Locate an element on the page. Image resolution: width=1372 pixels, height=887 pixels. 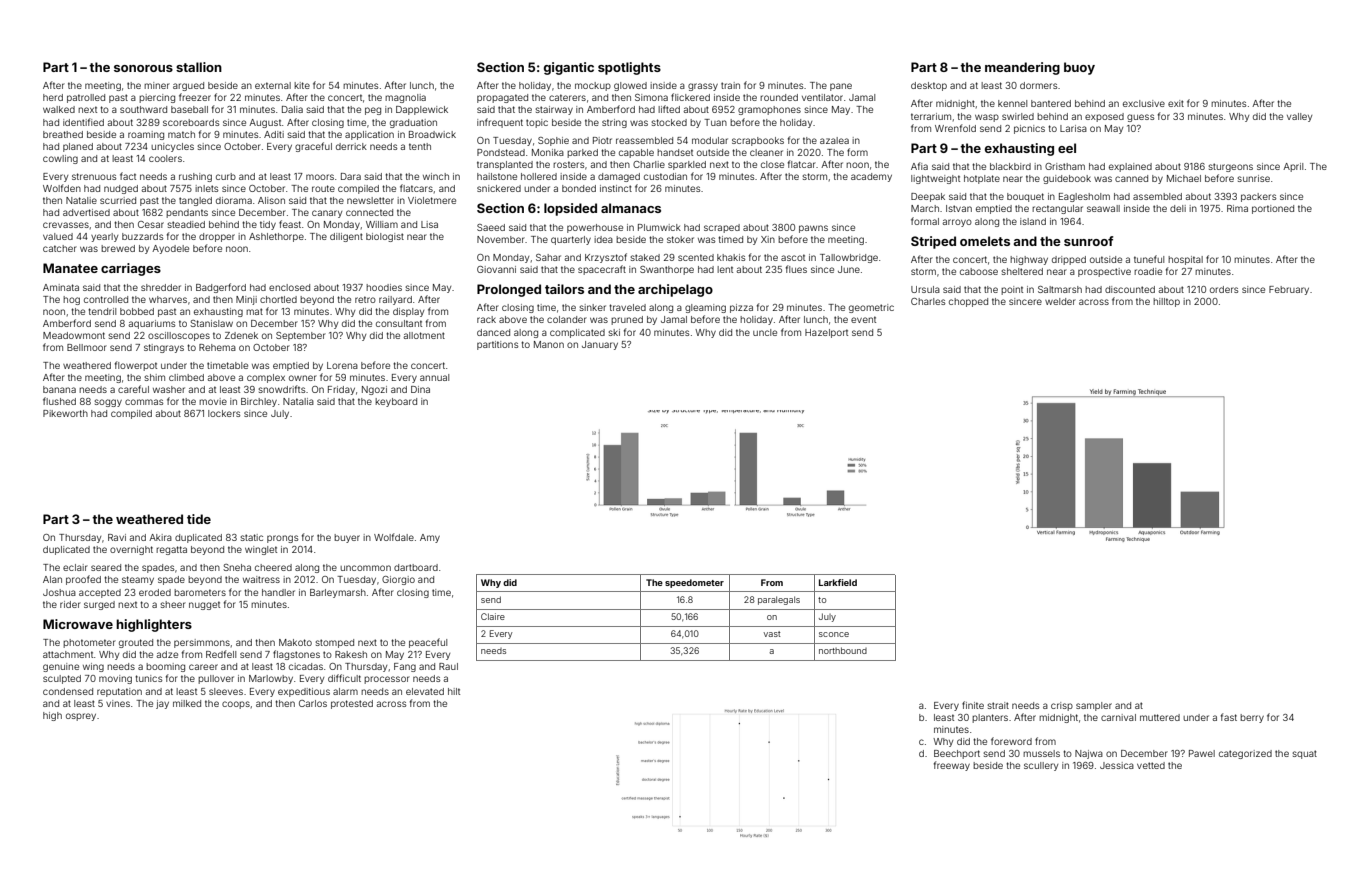
advertised is located at coordinates (86, 212).
